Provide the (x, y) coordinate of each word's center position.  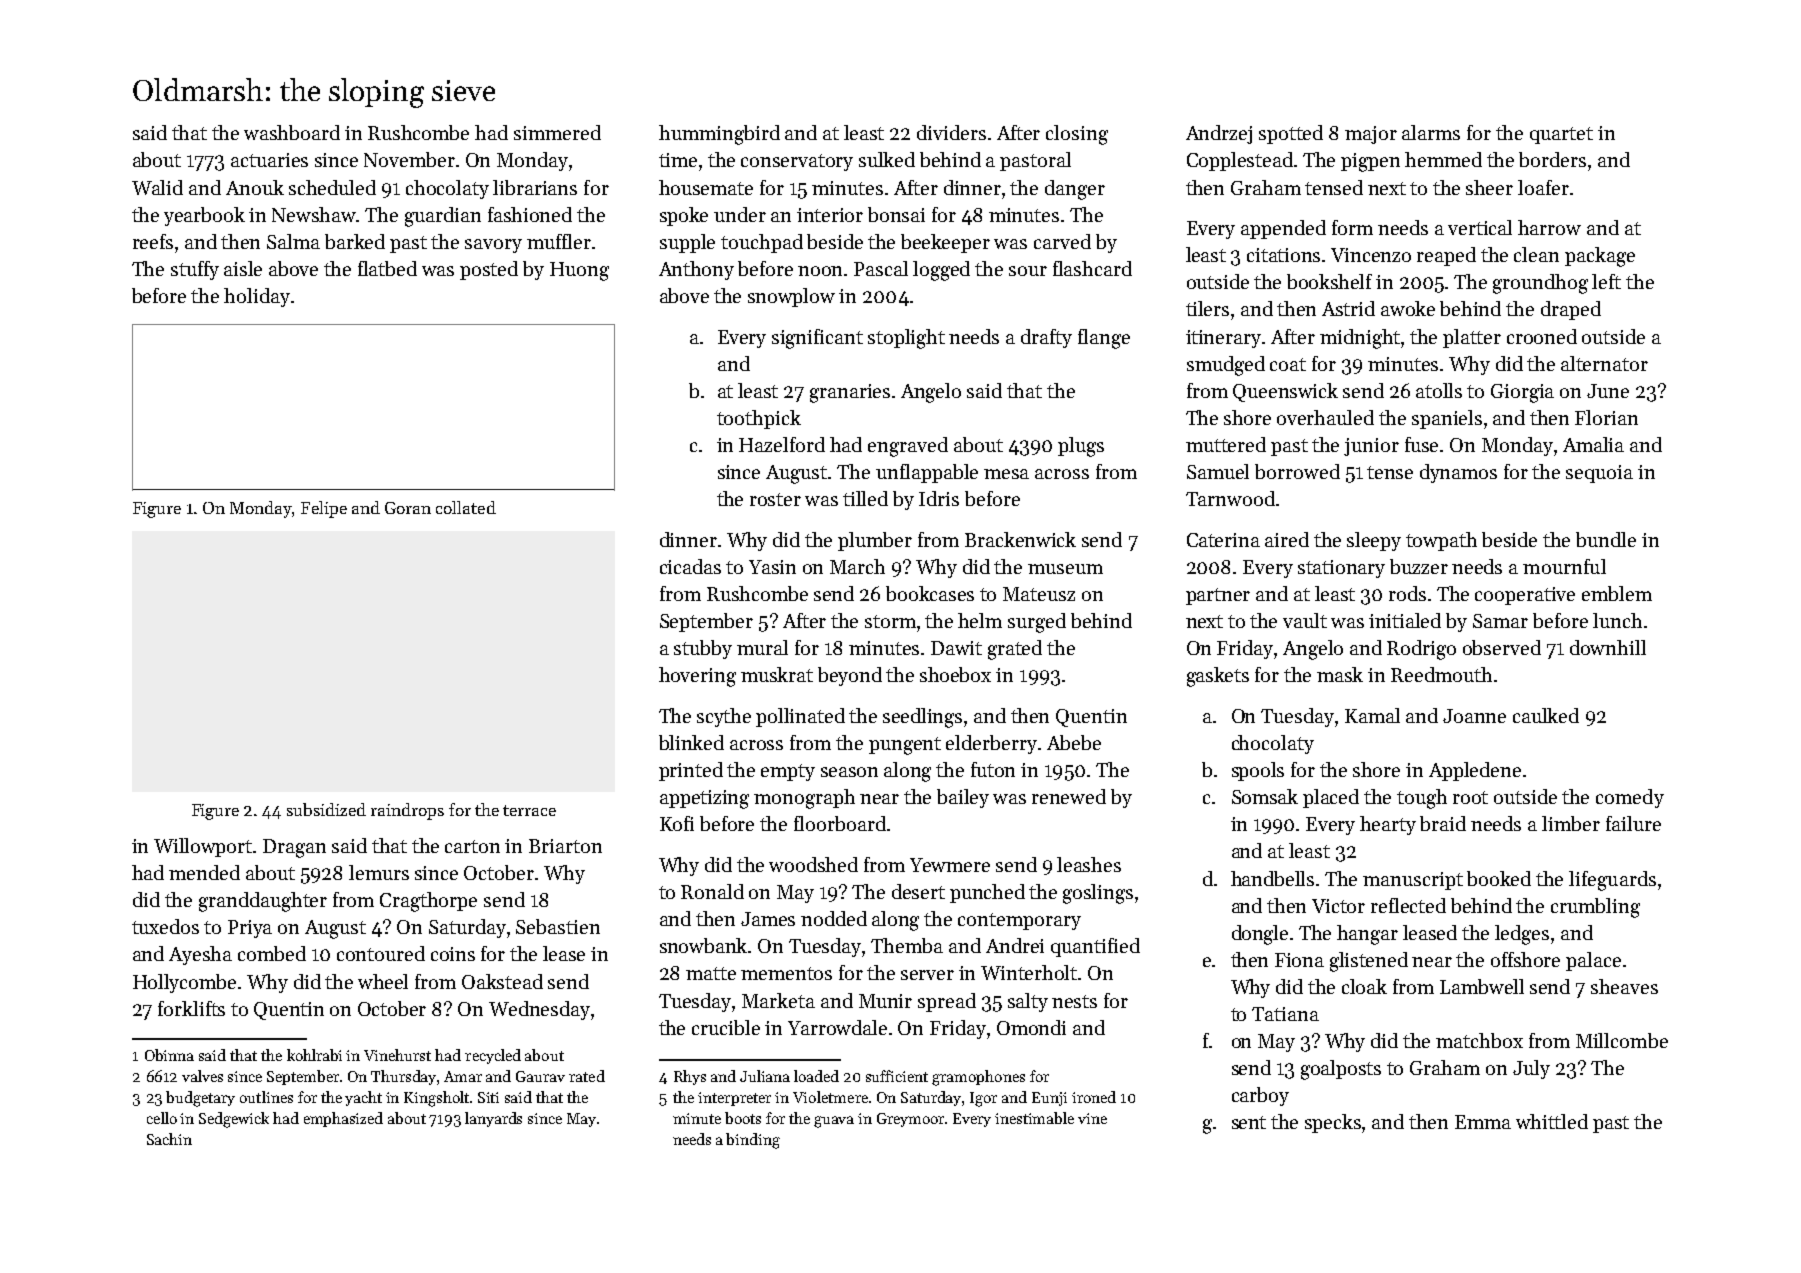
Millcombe (1622, 1040)
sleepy (1374, 541)
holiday (257, 297)
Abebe (1074, 742)
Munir (885, 1001)
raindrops (407, 811)
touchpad (762, 243)
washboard (292, 132)
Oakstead (502, 981)
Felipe (324, 509)
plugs (1081, 447)
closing (1077, 135)
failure (1633, 823)
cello (162, 1118)
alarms (1431, 132)
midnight (1360, 339)
